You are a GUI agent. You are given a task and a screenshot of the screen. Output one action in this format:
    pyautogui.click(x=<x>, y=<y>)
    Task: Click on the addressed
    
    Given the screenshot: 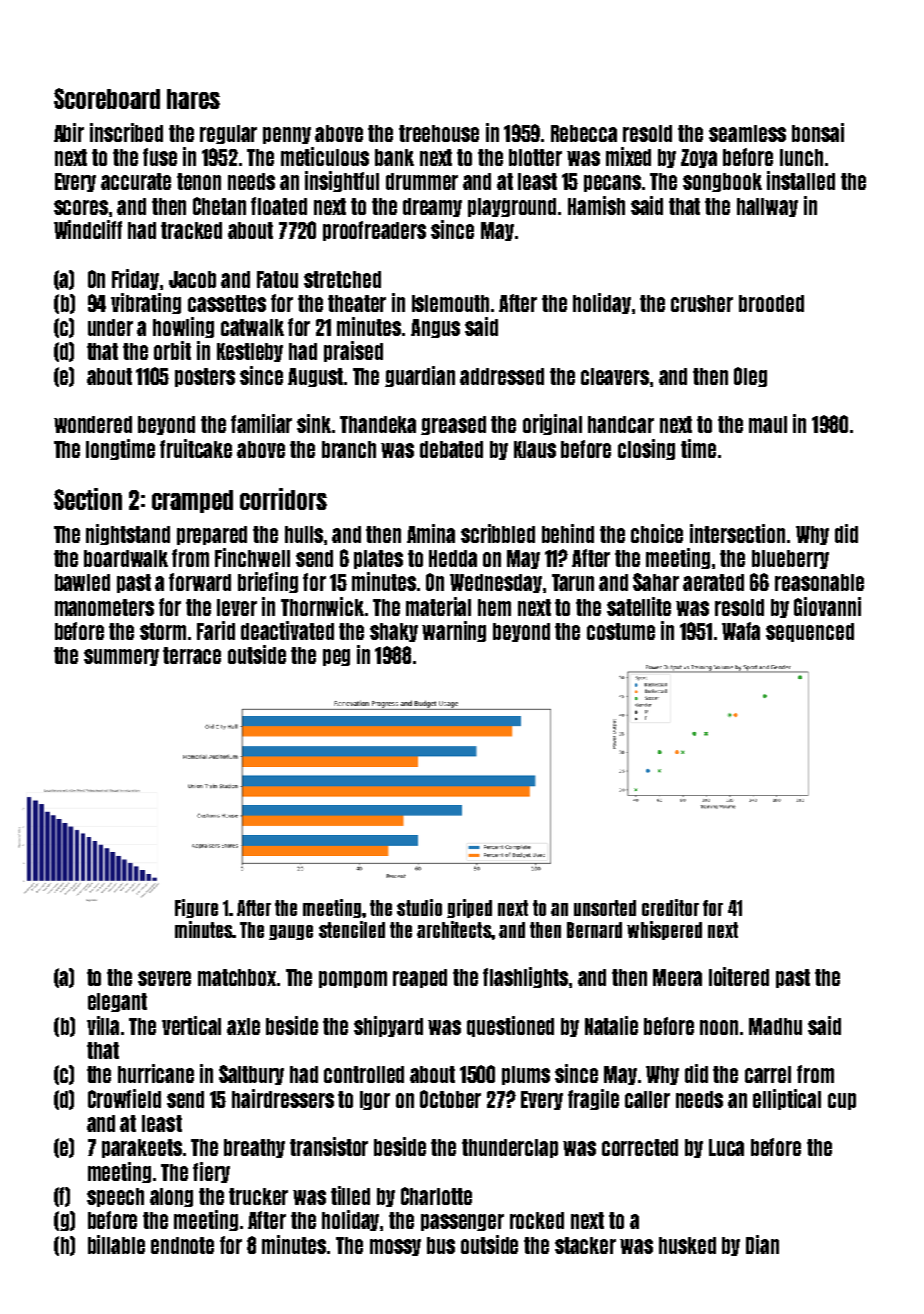 What is the action you would take?
    pyautogui.click(x=502, y=376)
